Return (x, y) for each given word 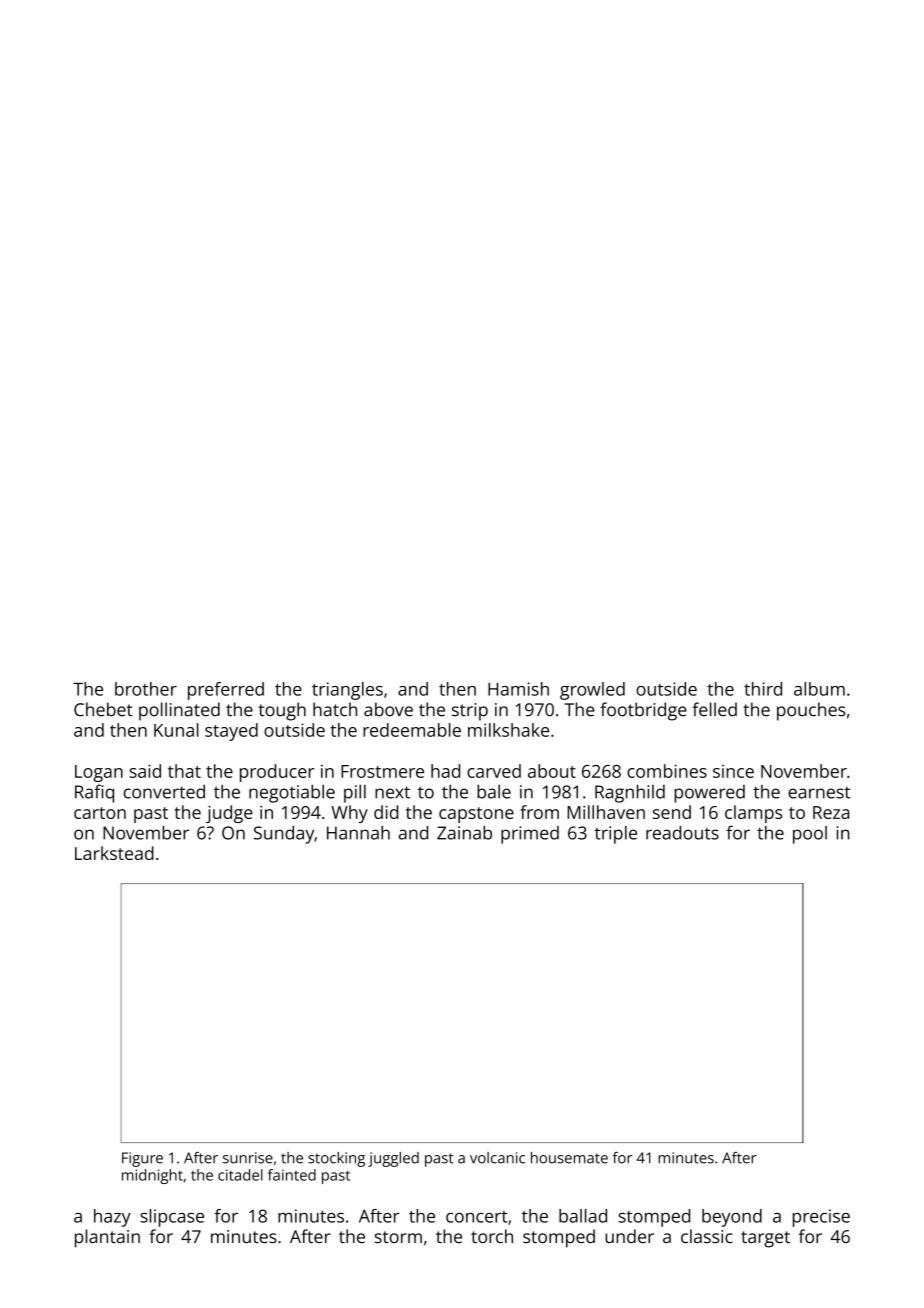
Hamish (518, 689)
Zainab (464, 833)
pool (810, 835)
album (819, 689)
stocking (336, 1159)
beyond (732, 1218)
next (392, 792)
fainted (292, 1175)
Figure (142, 1159)
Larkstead (114, 853)
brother (146, 689)
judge (229, 814)
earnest (819, 793)
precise (821, 1218)
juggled (393, 1159)
